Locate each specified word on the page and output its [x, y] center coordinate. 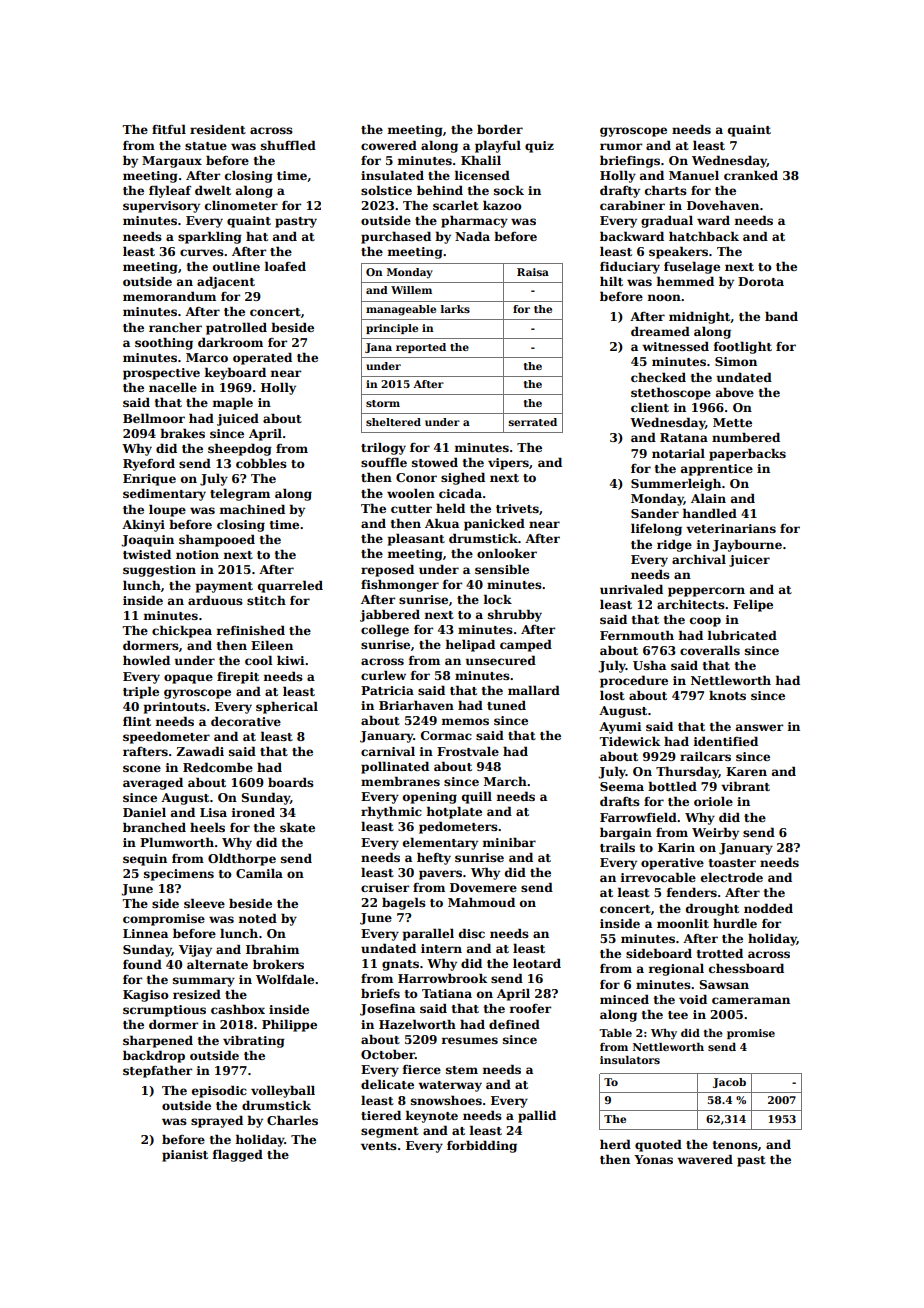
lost [612, 695]
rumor [621, 146]
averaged [153, 783]
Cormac [446, 735]
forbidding [482, 1146]
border [500, 129]
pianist [185, 1156]
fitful [169, 129]
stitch [266, 600]
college [385, 630]
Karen [746, 771]
